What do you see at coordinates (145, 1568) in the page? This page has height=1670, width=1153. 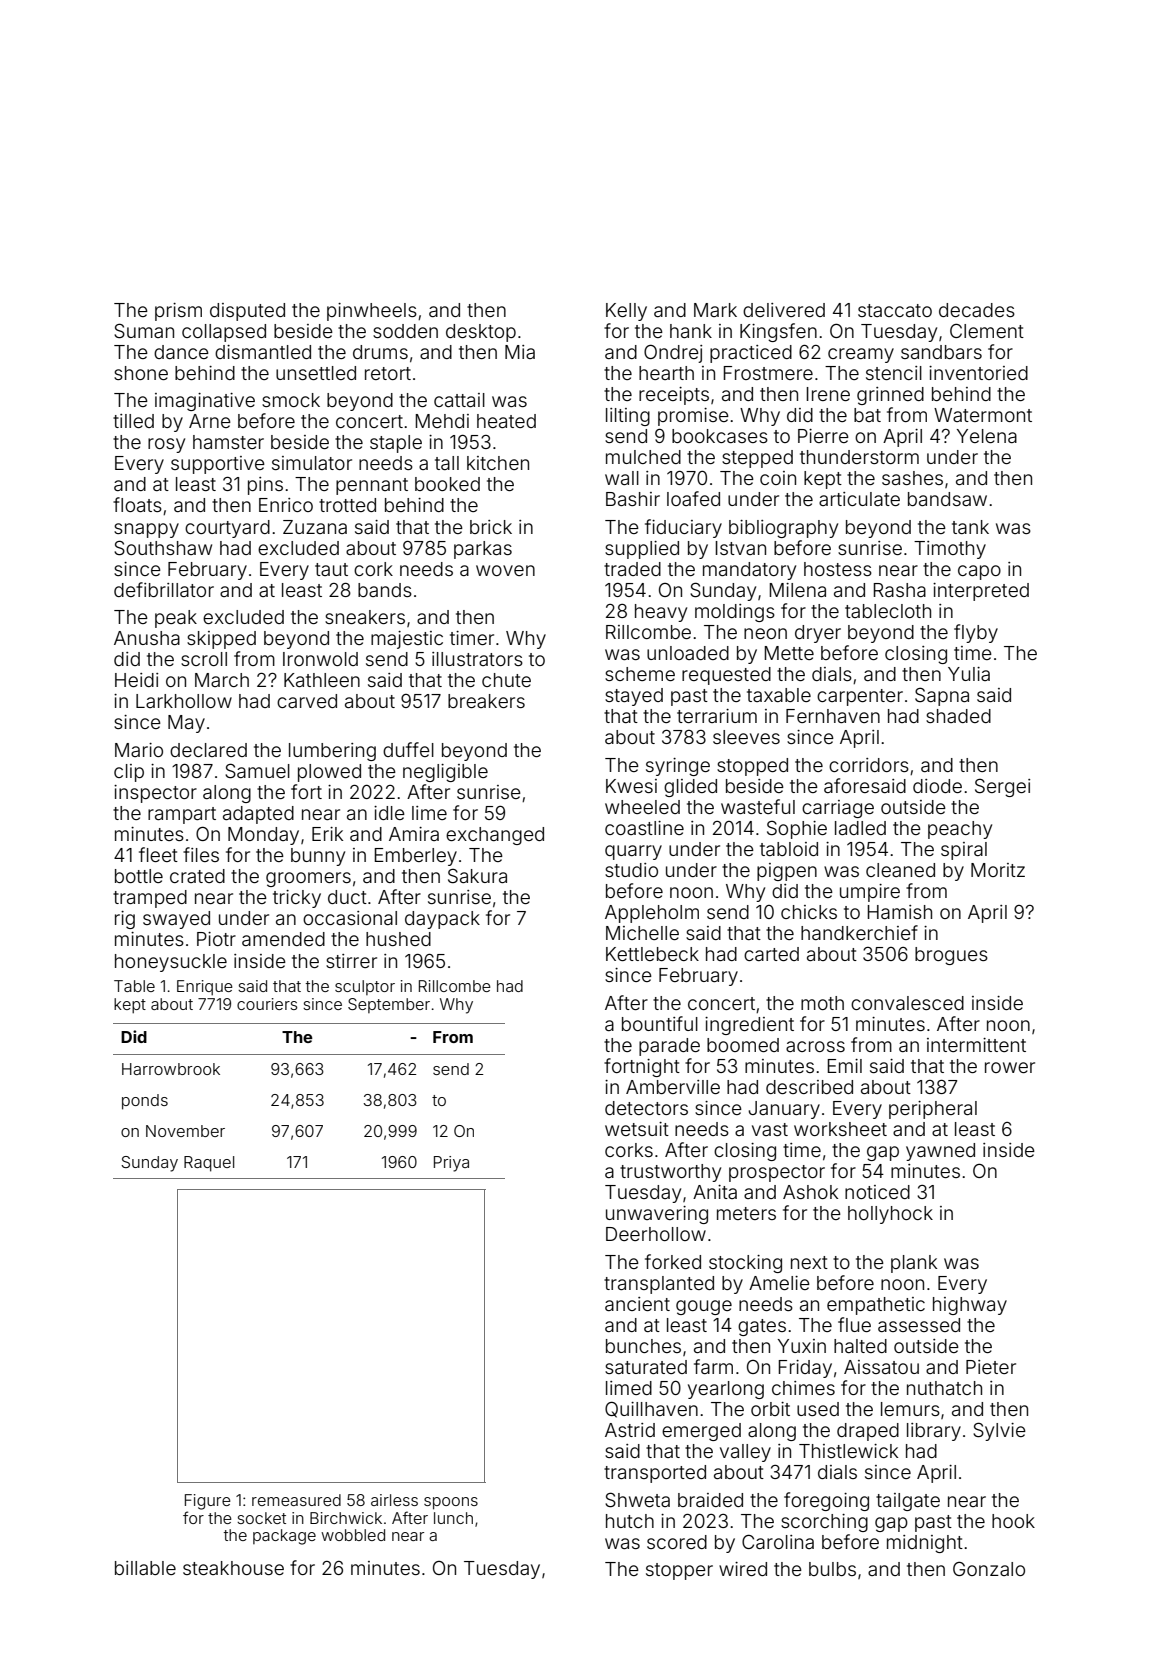 I see `billable` at bounding box center [145, 1568].
